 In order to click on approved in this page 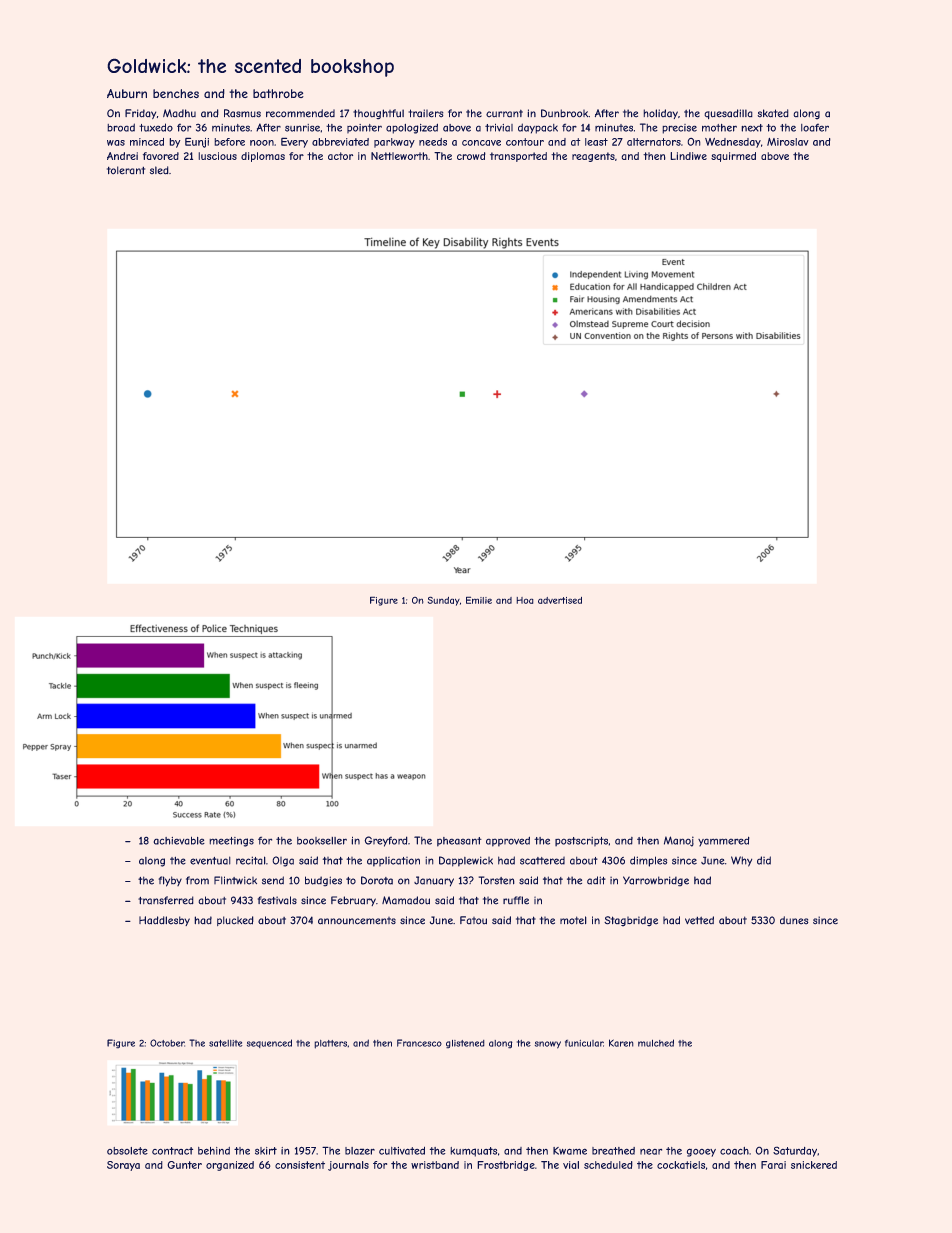, I will do `click(508, 842)`.
